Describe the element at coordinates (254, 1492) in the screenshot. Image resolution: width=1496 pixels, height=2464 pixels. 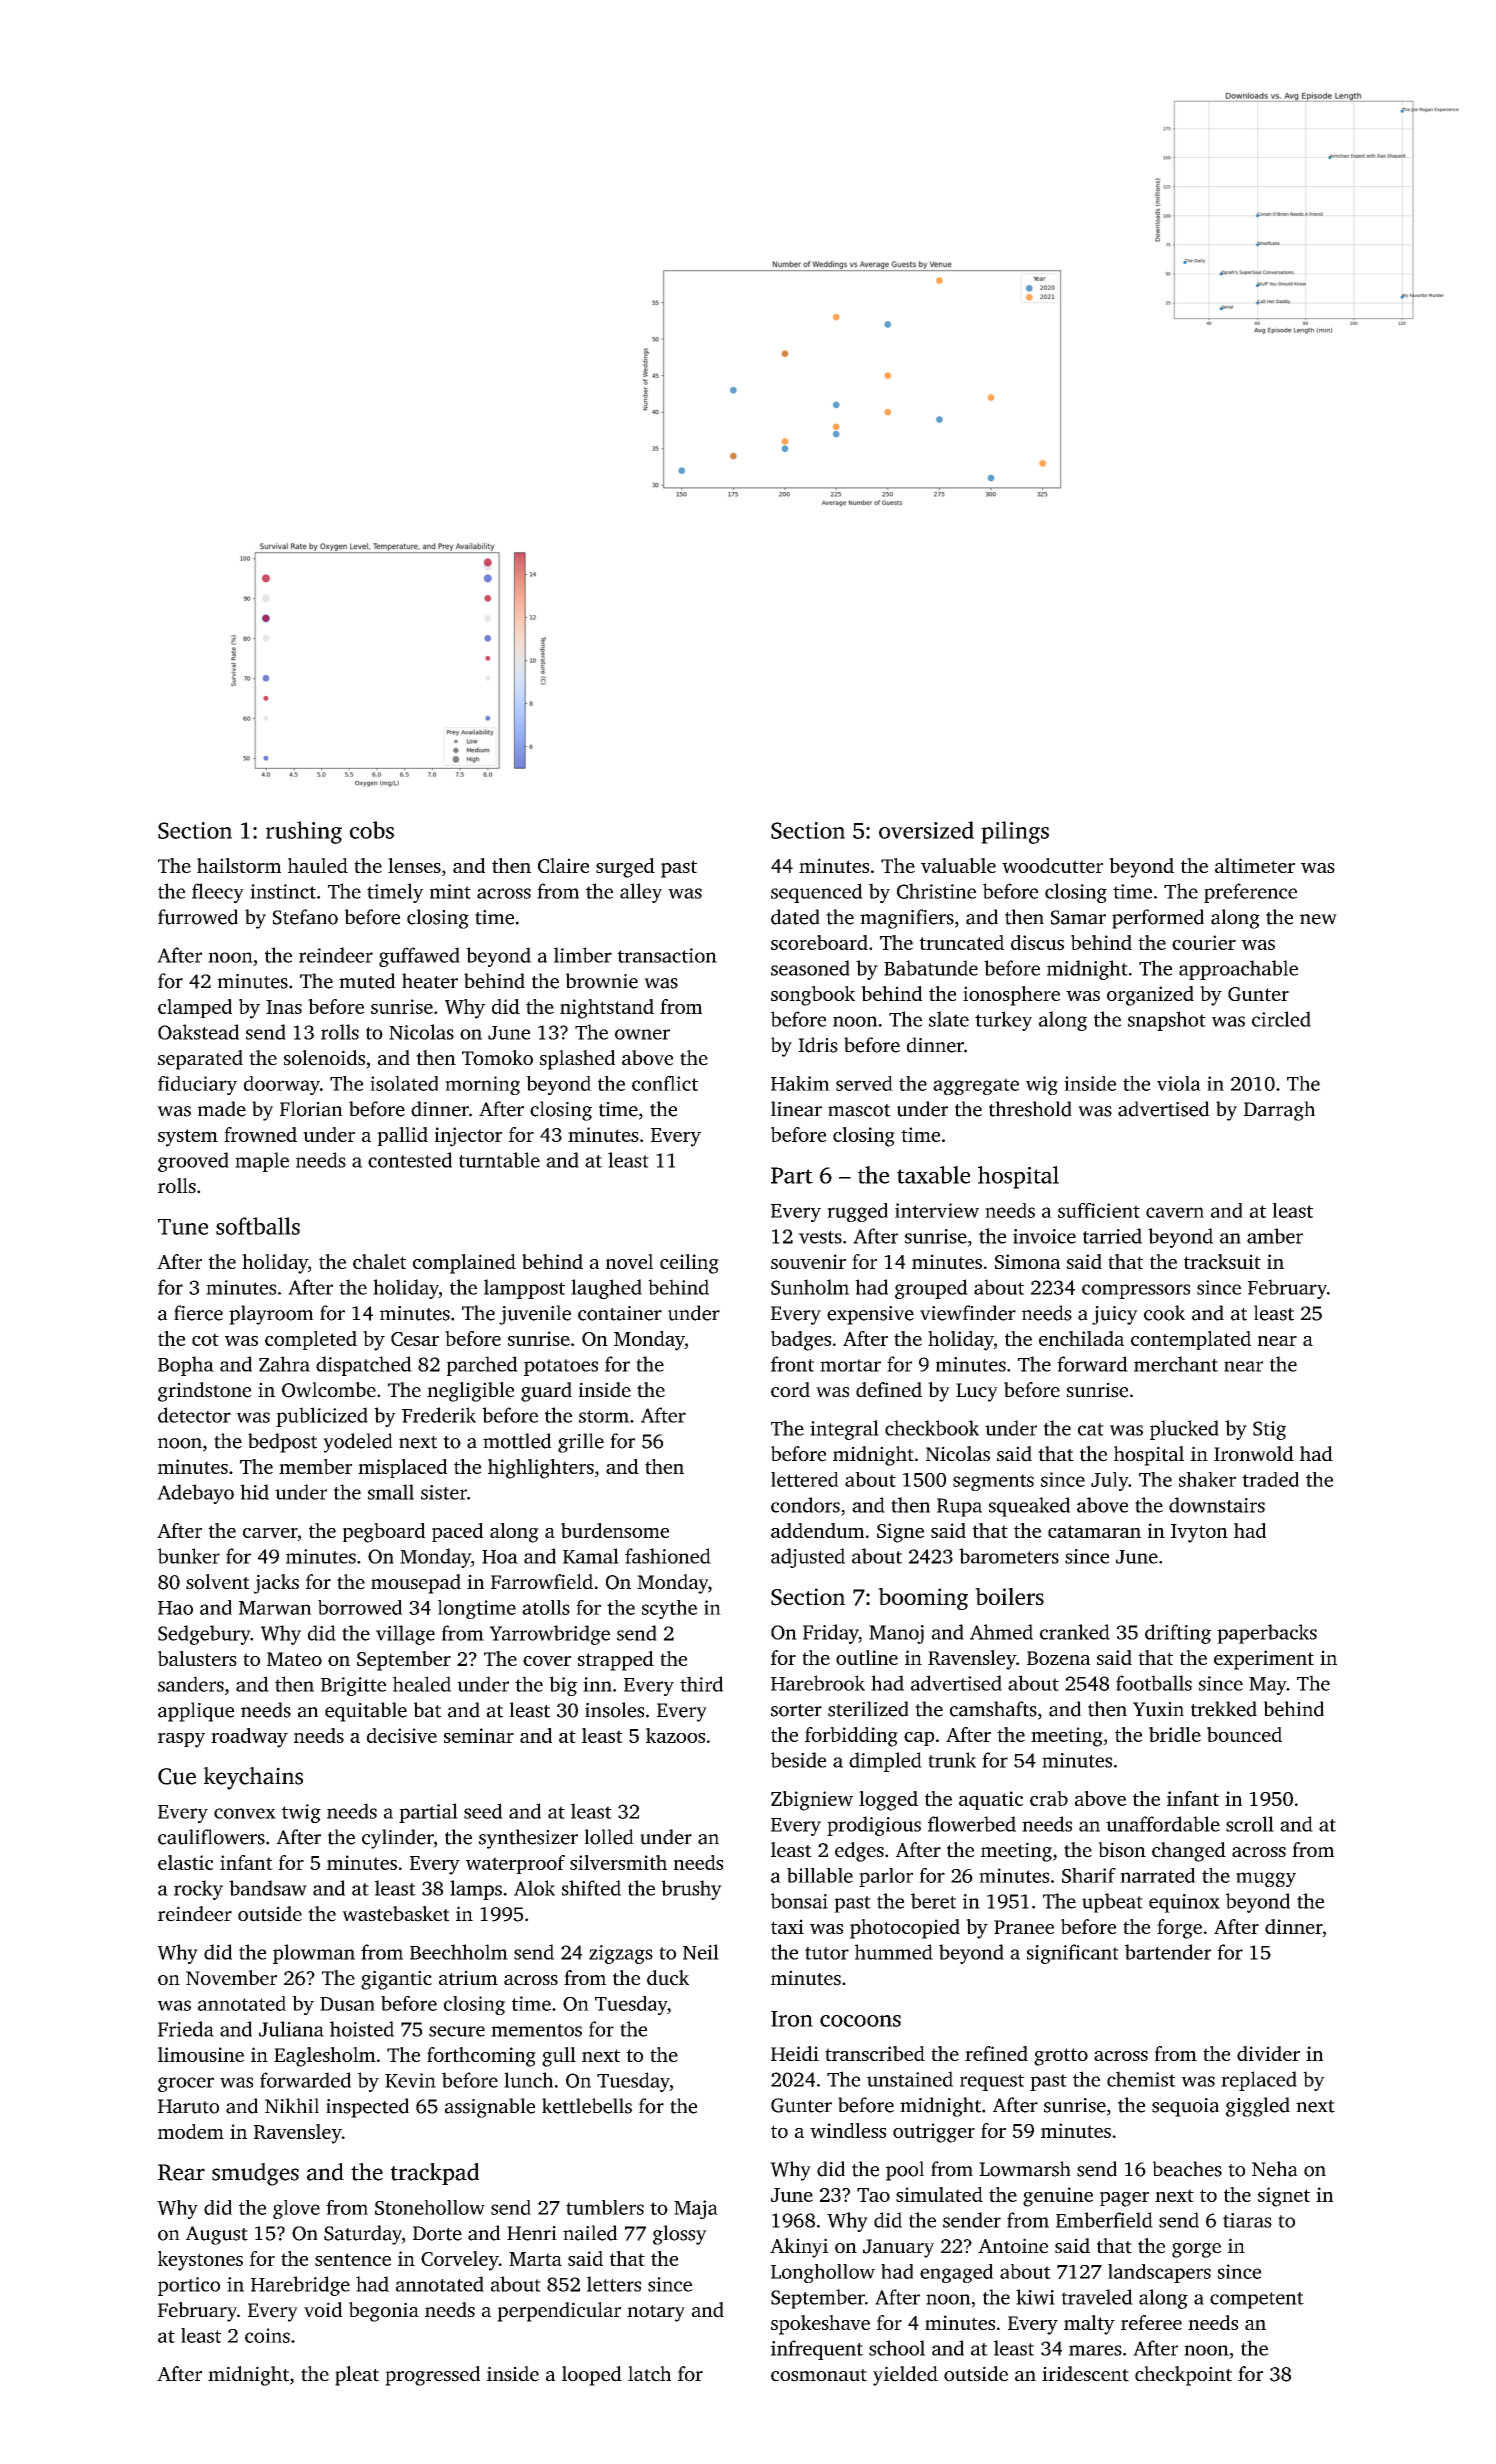
I see `hid` at that location.
